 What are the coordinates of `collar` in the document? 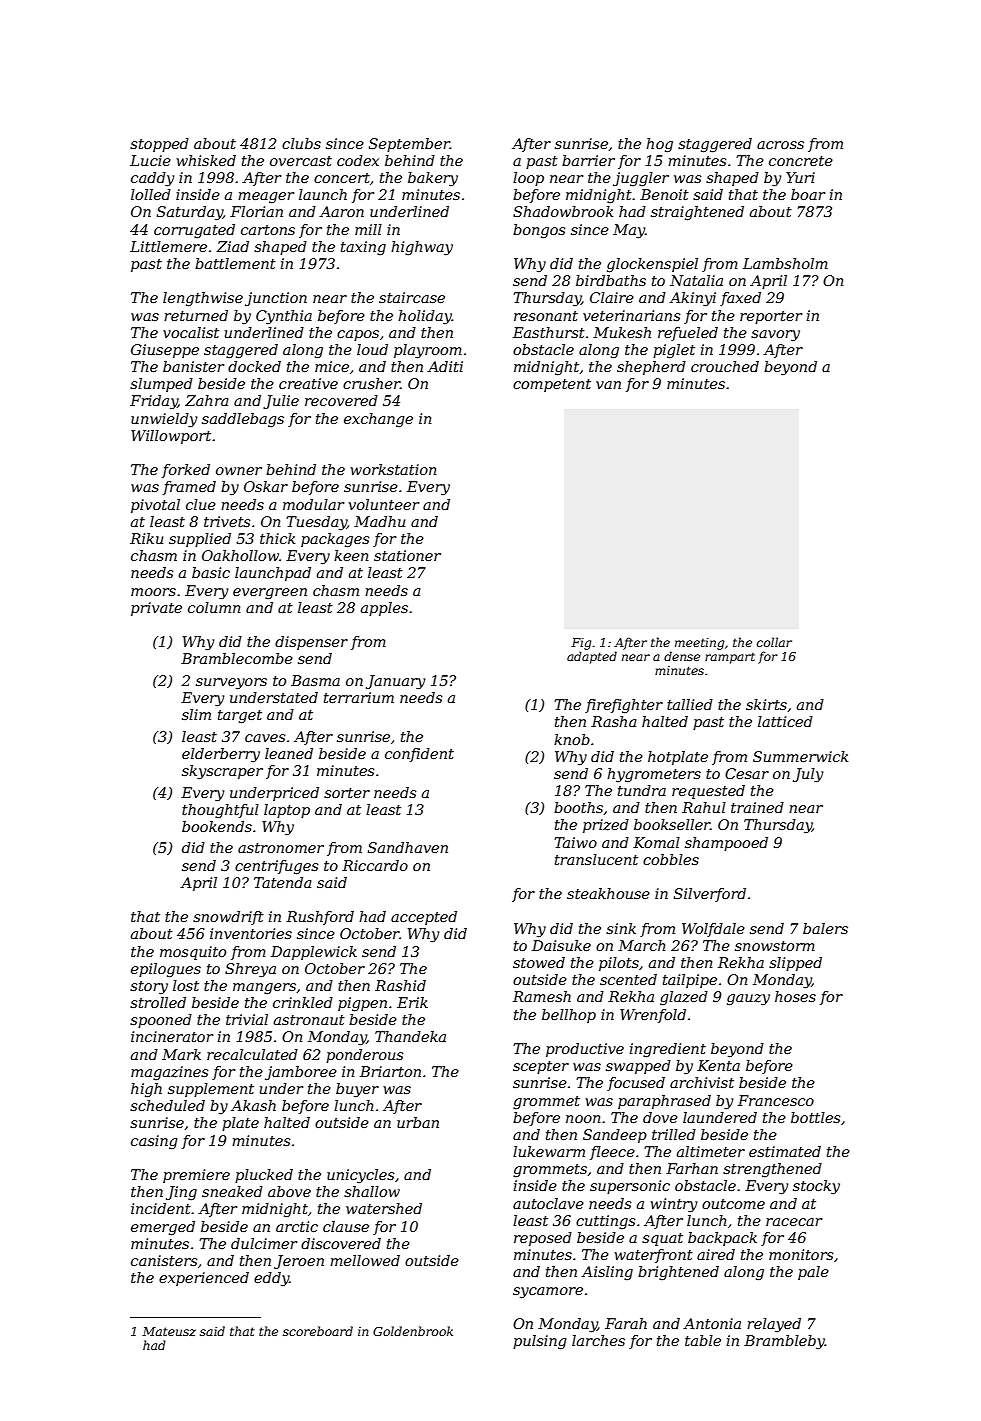 It's located at (774, 642).
